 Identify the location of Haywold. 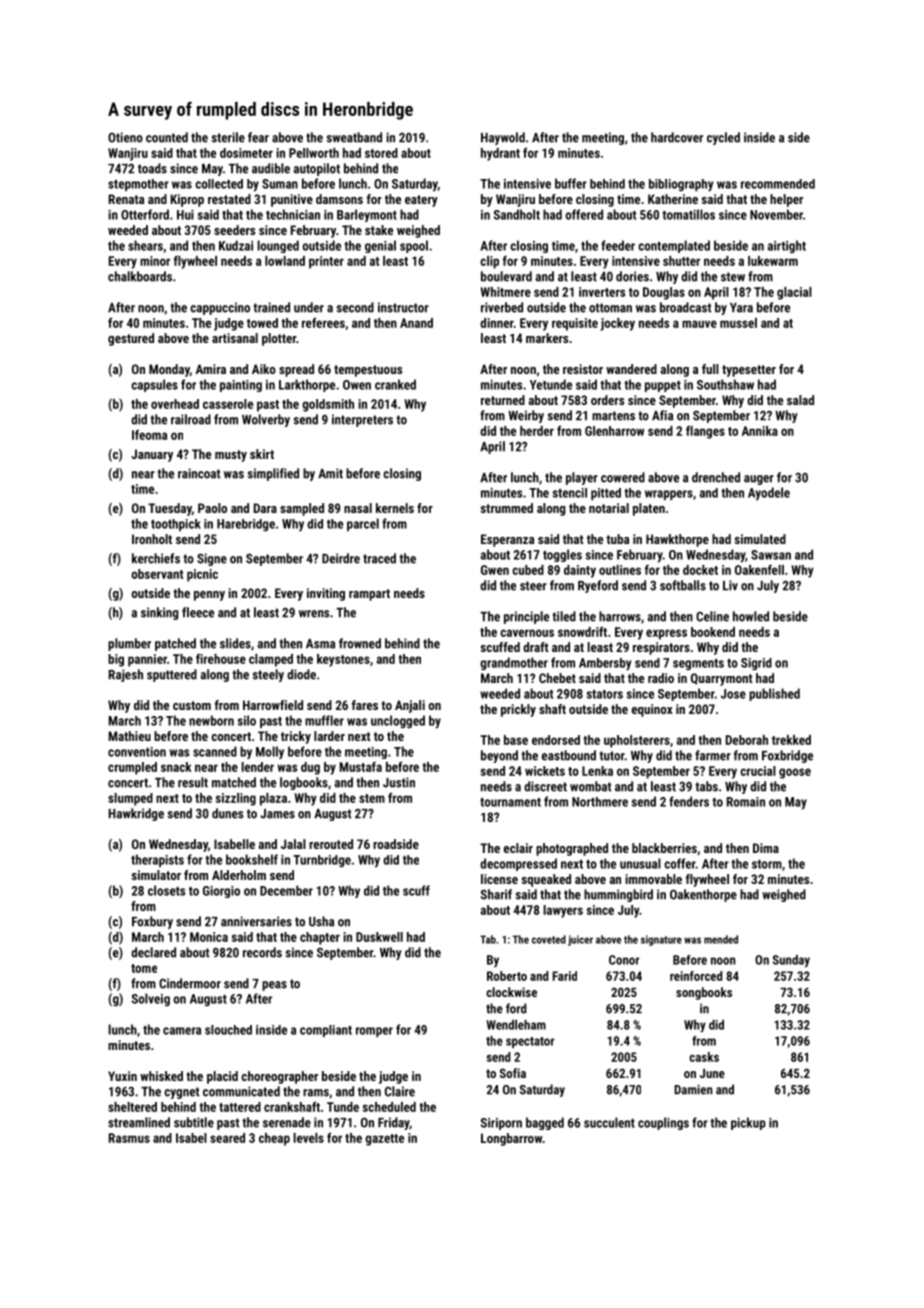
(503, 138).
